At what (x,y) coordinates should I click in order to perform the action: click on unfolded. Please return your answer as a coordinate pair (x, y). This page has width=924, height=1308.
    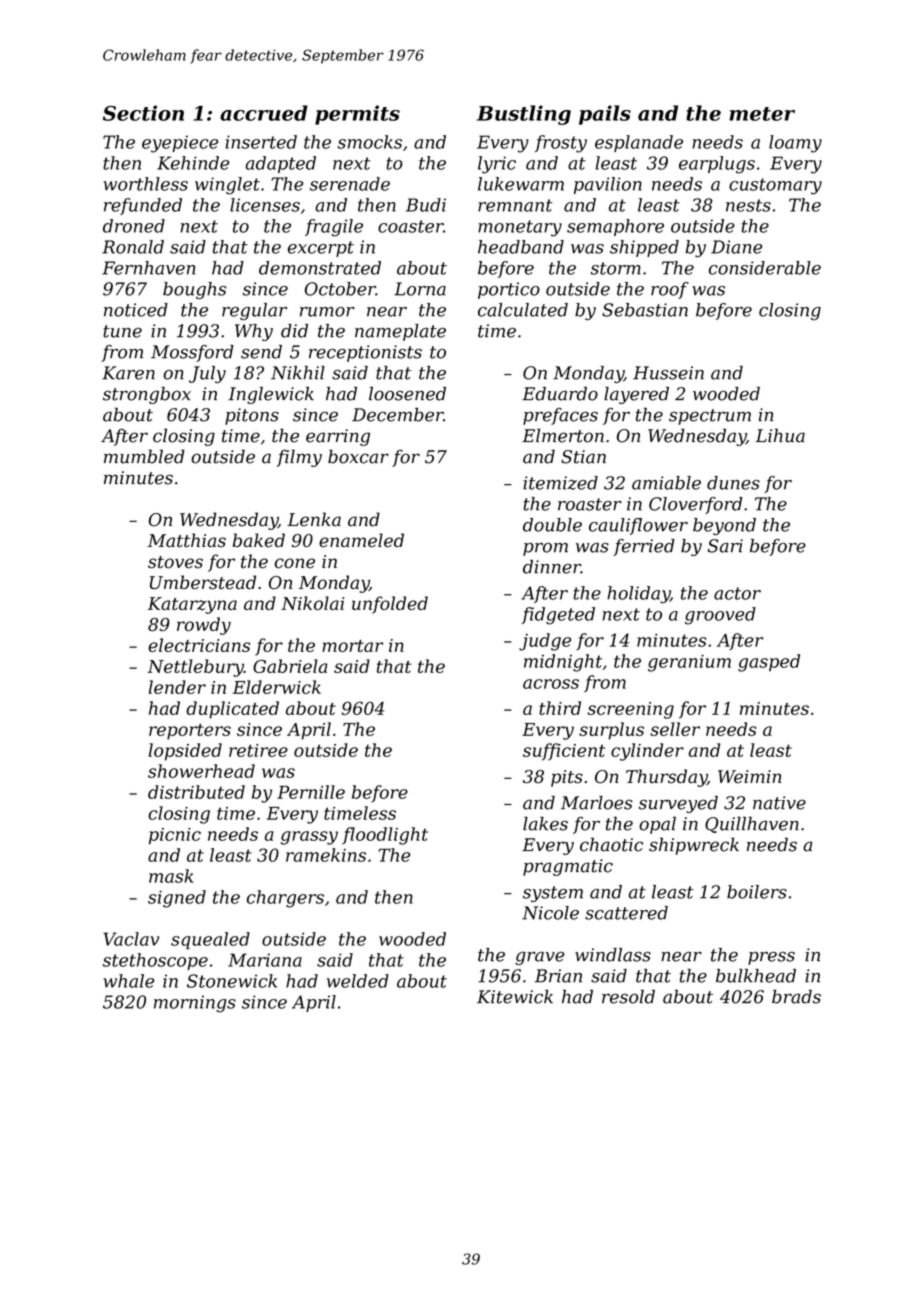
    Looking at the image, I should click on (390, 605).
